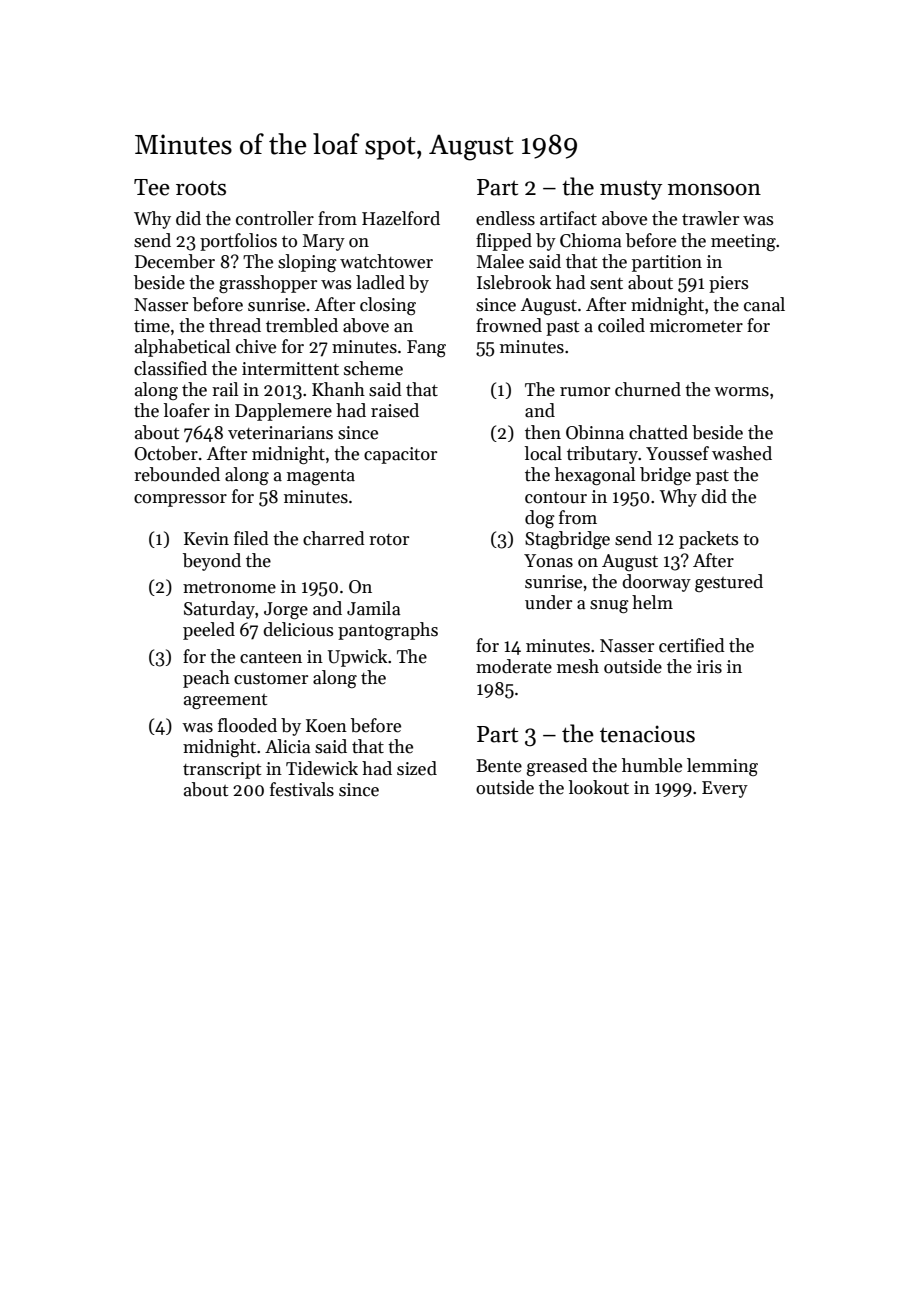 Image resolution: width=924 pixels, height=1314 pixels. Describe the element at coordinates (714, 190) in the document. I see `monsoon` at that location.
